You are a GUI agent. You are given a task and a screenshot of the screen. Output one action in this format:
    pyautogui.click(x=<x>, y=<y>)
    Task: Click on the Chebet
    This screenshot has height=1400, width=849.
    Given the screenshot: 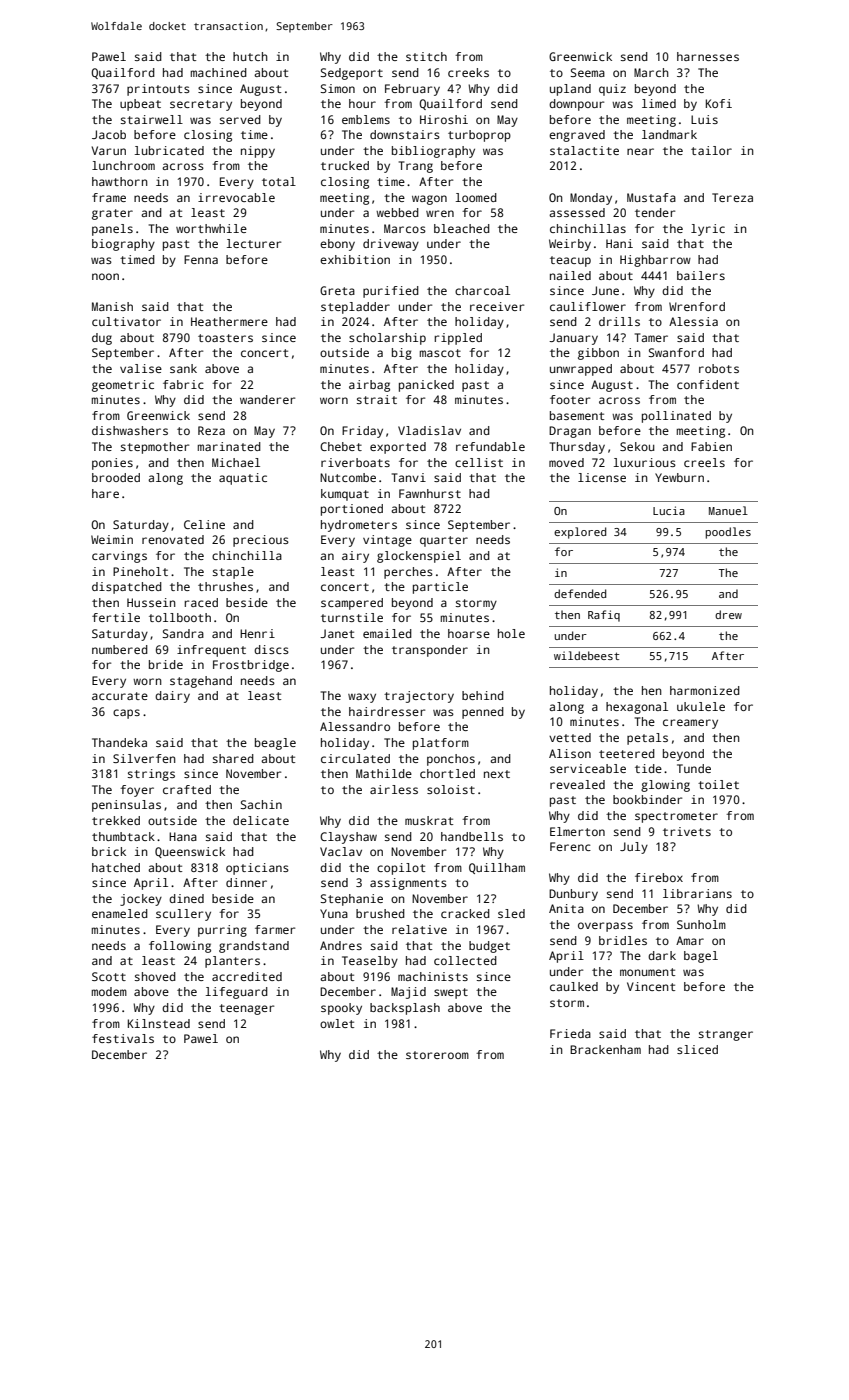 What is the action you would take?
    pyautogui.click(x=341, y=446)
